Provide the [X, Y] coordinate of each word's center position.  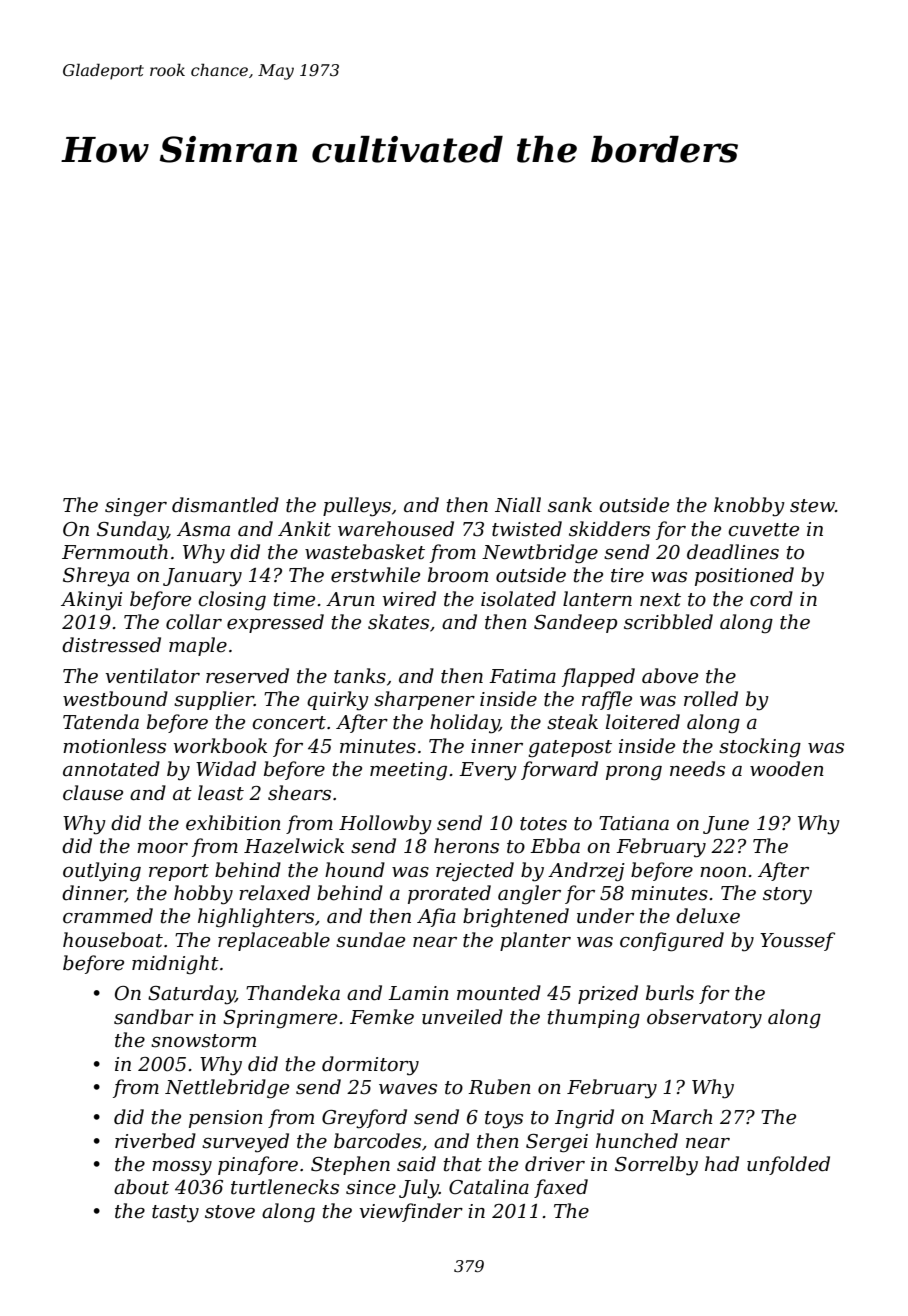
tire [627, 575]
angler [529, 895]
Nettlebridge [227, 1089]
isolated [518, 599]
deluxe [708, 916]
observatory [704, 1019]
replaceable [274, 941]
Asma [203, 529]
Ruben [499, 1087]
